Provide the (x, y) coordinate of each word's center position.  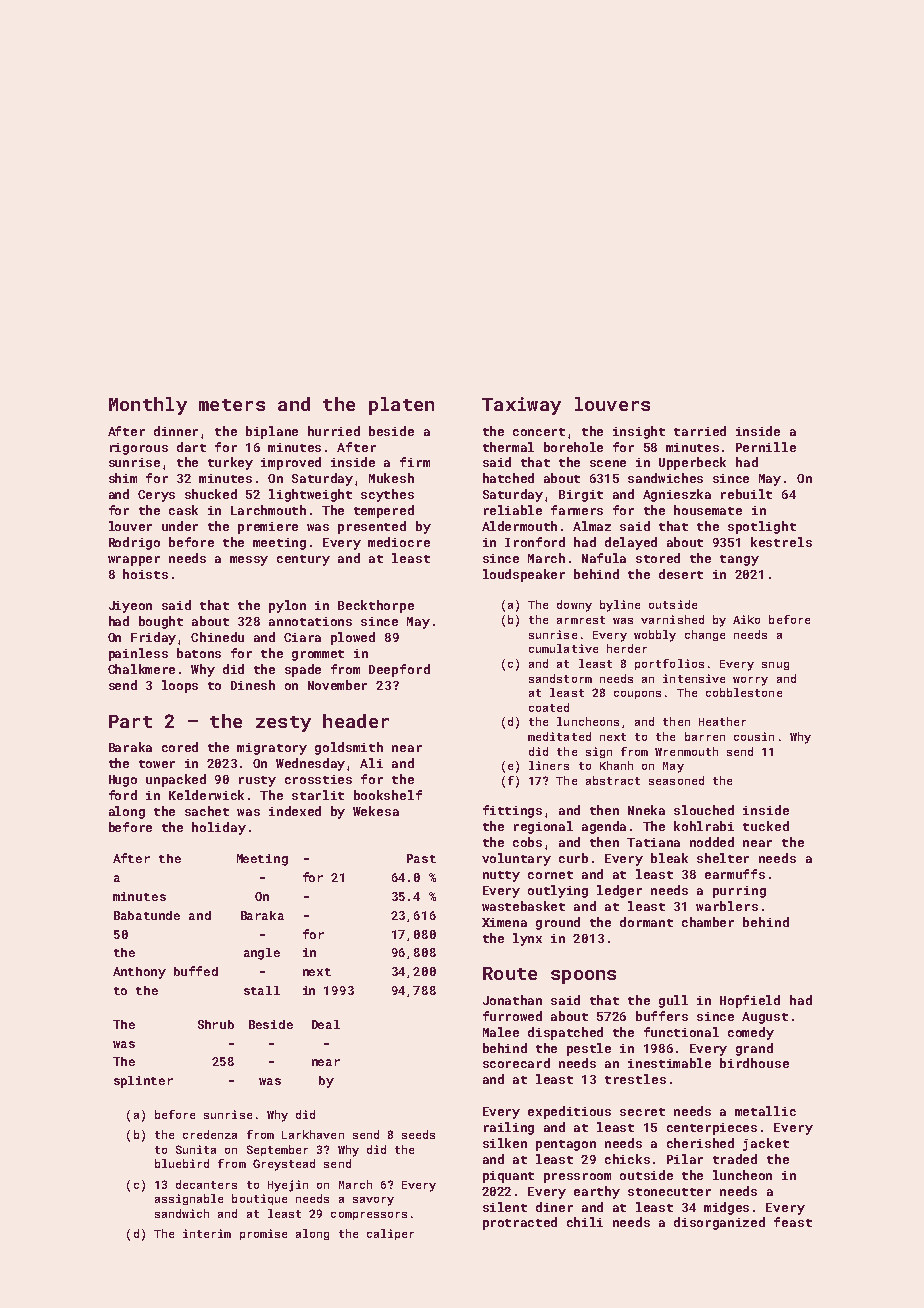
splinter (143, 1082)
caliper (390, 1234)
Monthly (148, 406)
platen (401, 406)
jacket (766, 1144)
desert (681, 574)
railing (509, 1128)
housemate (708, 510)
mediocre (399, 542)
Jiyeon (130, 607)
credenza (210, 1134)
